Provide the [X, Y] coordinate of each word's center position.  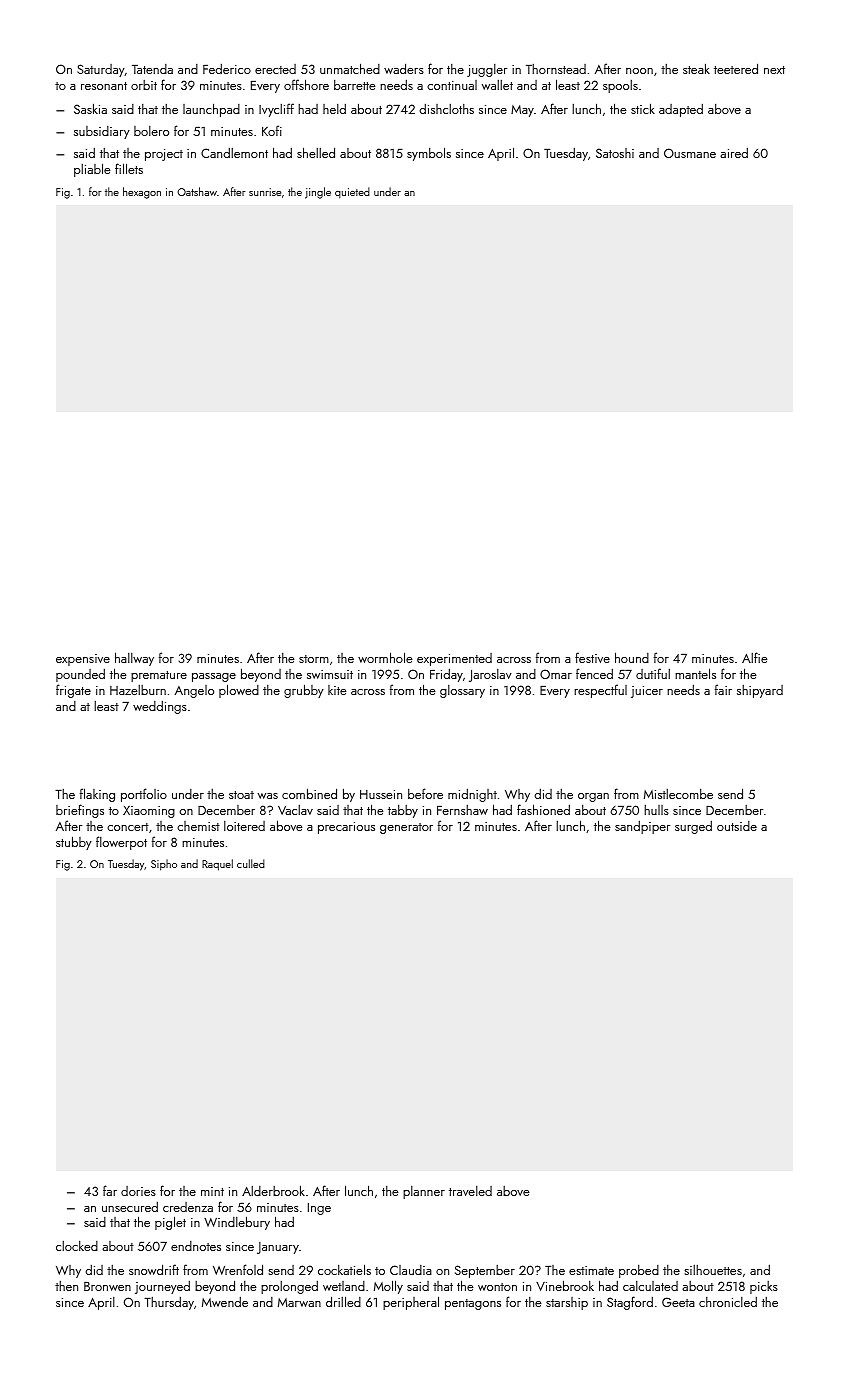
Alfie [755, 657]
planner [424, 1192]
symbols [429, 154]
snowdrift [154, 1269]
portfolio [144, 795]
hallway [134, 659]
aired [734, 152]
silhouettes [713, 1270]
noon [639, 71]
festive [592, 657]
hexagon [142, 193]
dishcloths [447, 108]
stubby [74, 843]
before [425, 793]
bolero [151, 131]
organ [593, 797]
